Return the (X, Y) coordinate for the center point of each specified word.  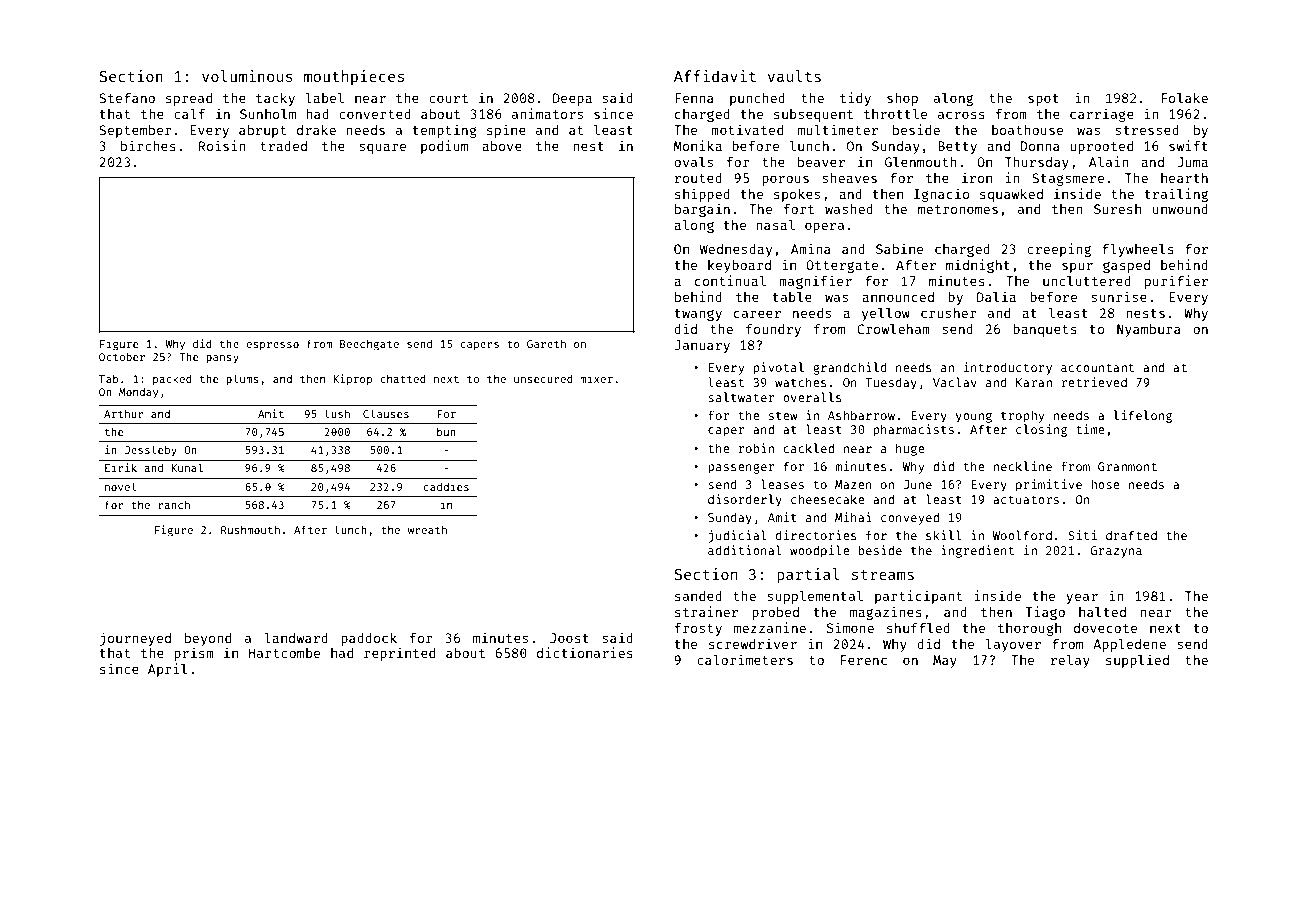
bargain (702, 210)
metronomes (958, 209)
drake (316, 130)
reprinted (399, 654)
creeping (1059, 250)
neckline (1023, 466)
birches (148, 145)
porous (785, 180)
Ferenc (864, 660)
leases (782, 484)
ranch (174, 505)
